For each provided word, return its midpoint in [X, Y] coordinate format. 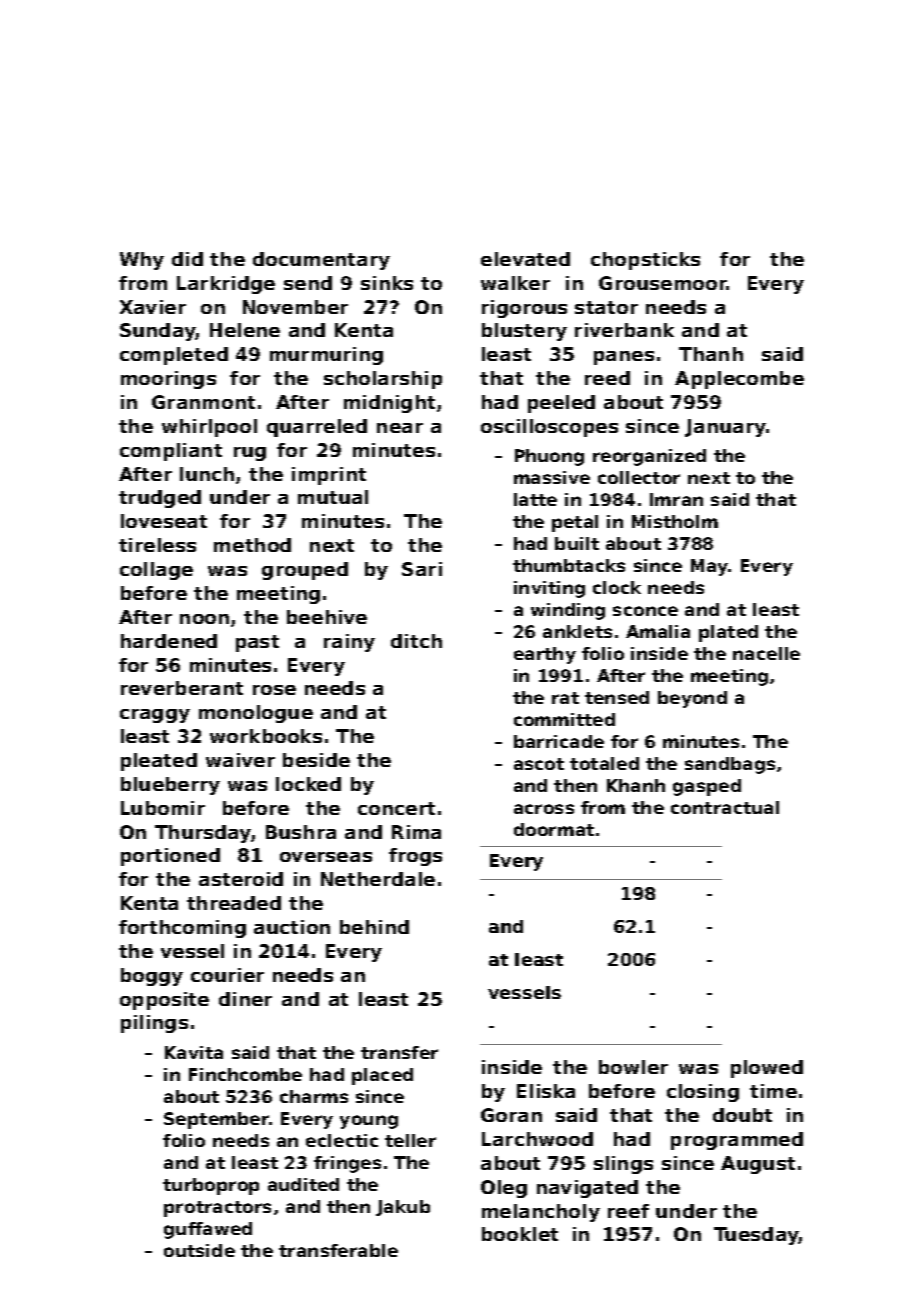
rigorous [524, 309]
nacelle [766, 653]
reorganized [649, 457]
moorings [168, 380]
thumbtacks [569, 565]
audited [303, 1184]
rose [274, 690]
